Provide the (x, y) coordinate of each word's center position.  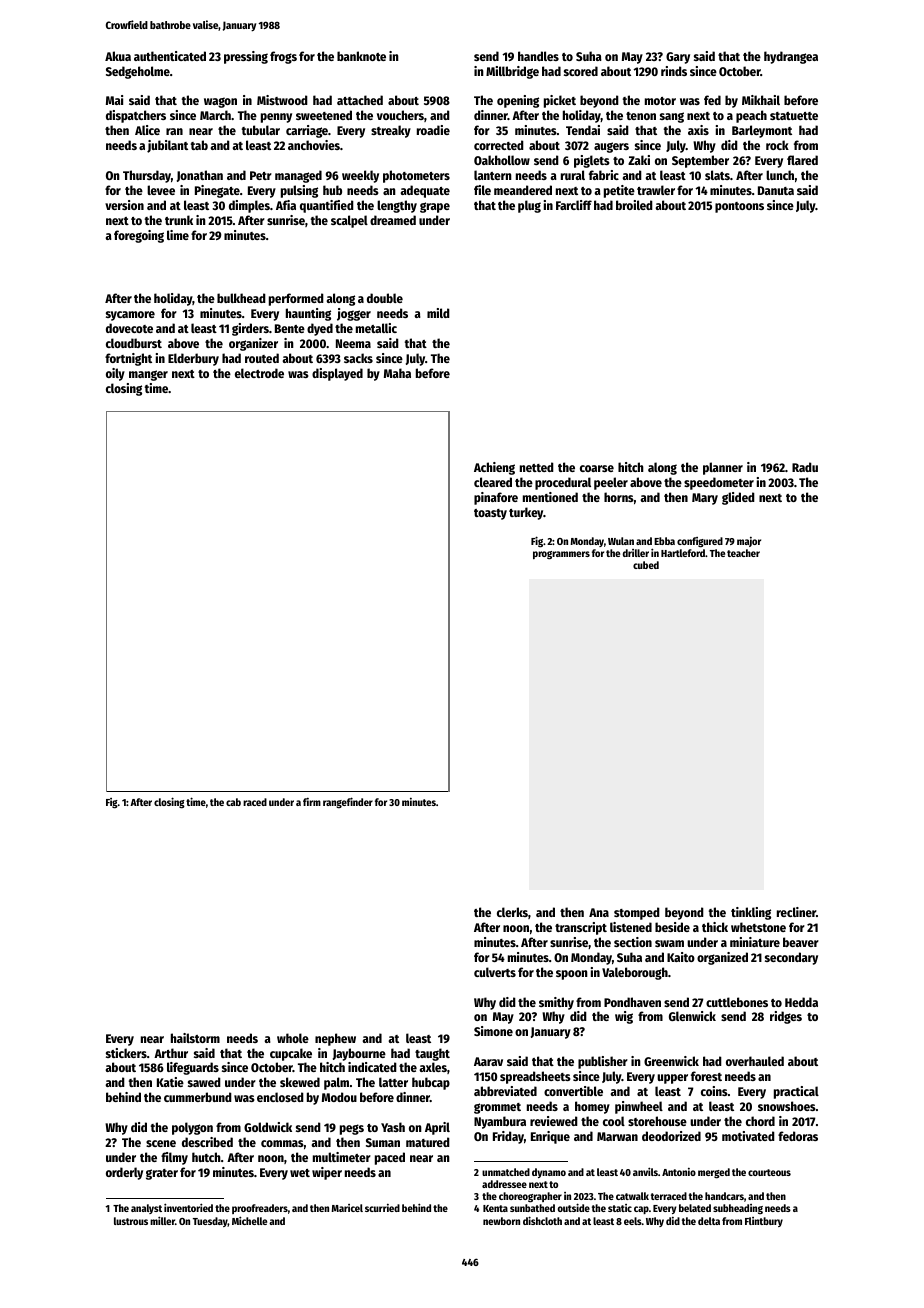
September (700, 161)
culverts (495, 972)
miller (162, 1220)
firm (312, 802)
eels (633, 1221)
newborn (501, 1221)
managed (298, 176)
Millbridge (512, 72)
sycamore (130, 316)
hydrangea (791, 57)
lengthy (397, 206)
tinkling (751, 913)
